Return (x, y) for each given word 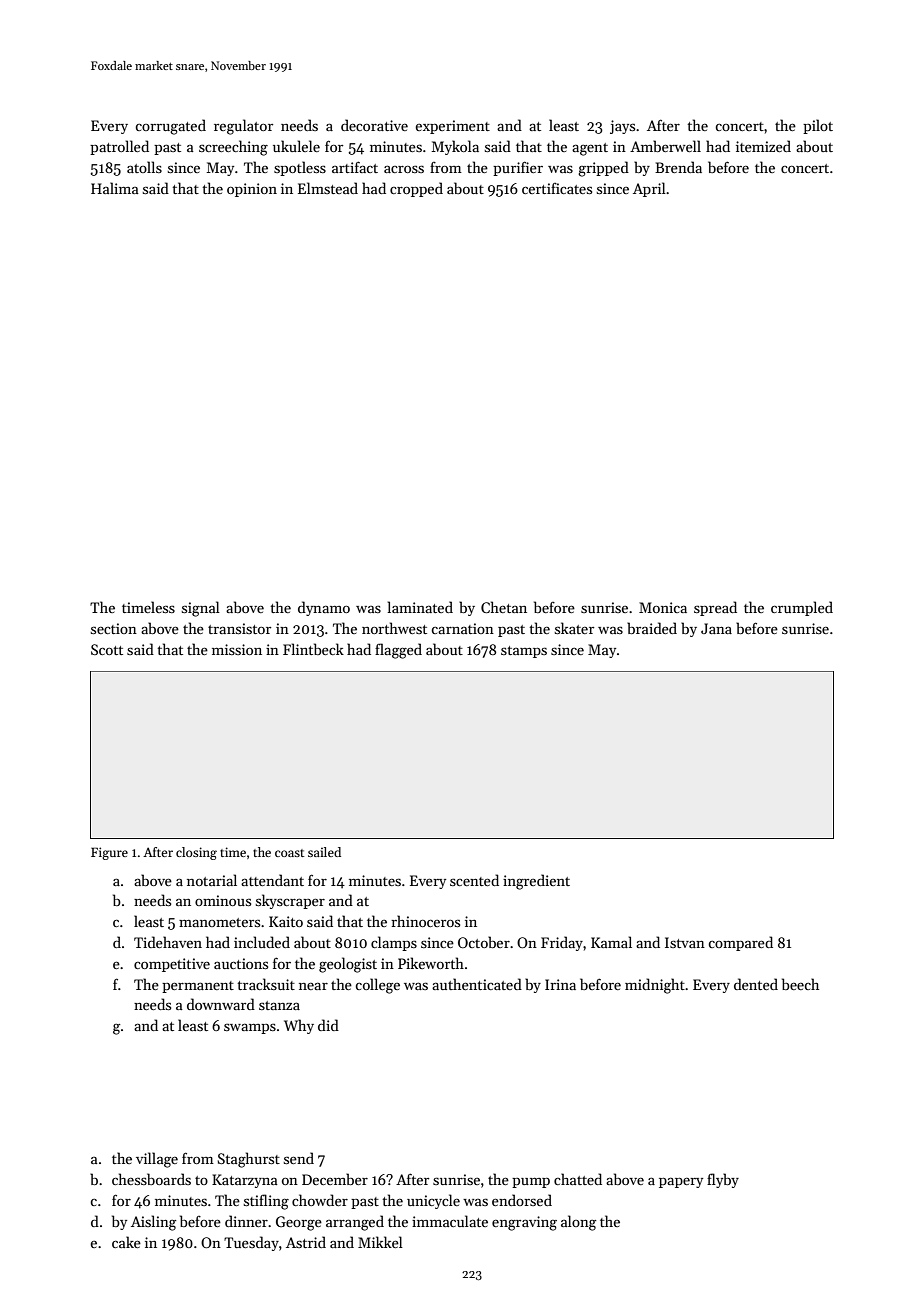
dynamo (324, 608)
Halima (115, 188)
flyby (723, 1180)
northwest (394, 628)
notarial (212, 880)
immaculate (450, 1221)
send (299, 1158)
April (649, 189)
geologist (348, 965)
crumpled (802, 608)
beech (800, 984)
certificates (557, 188)
